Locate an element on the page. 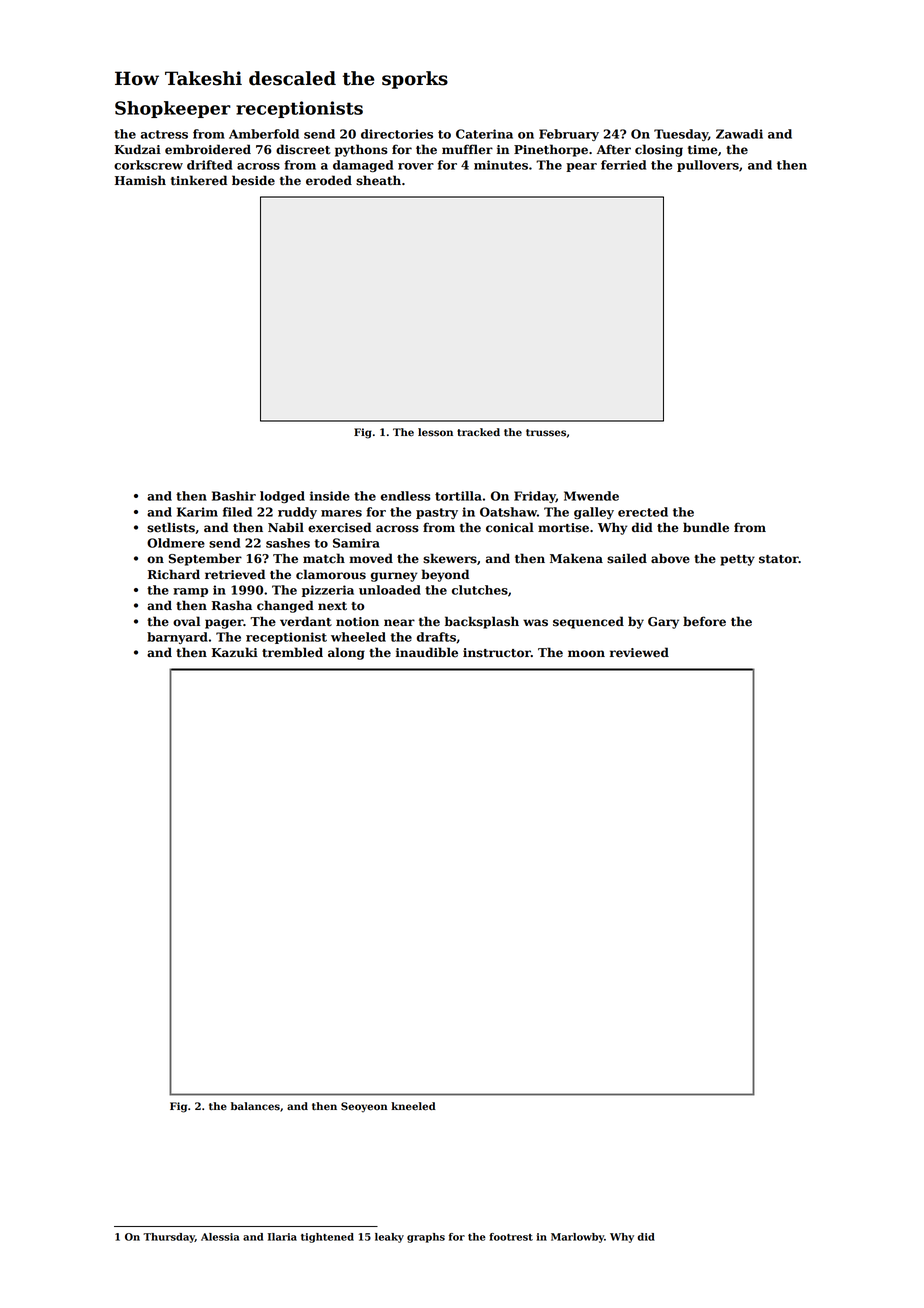 The height and width of the page is (1308, 924). trusses is located at coordinates (546, 433).
